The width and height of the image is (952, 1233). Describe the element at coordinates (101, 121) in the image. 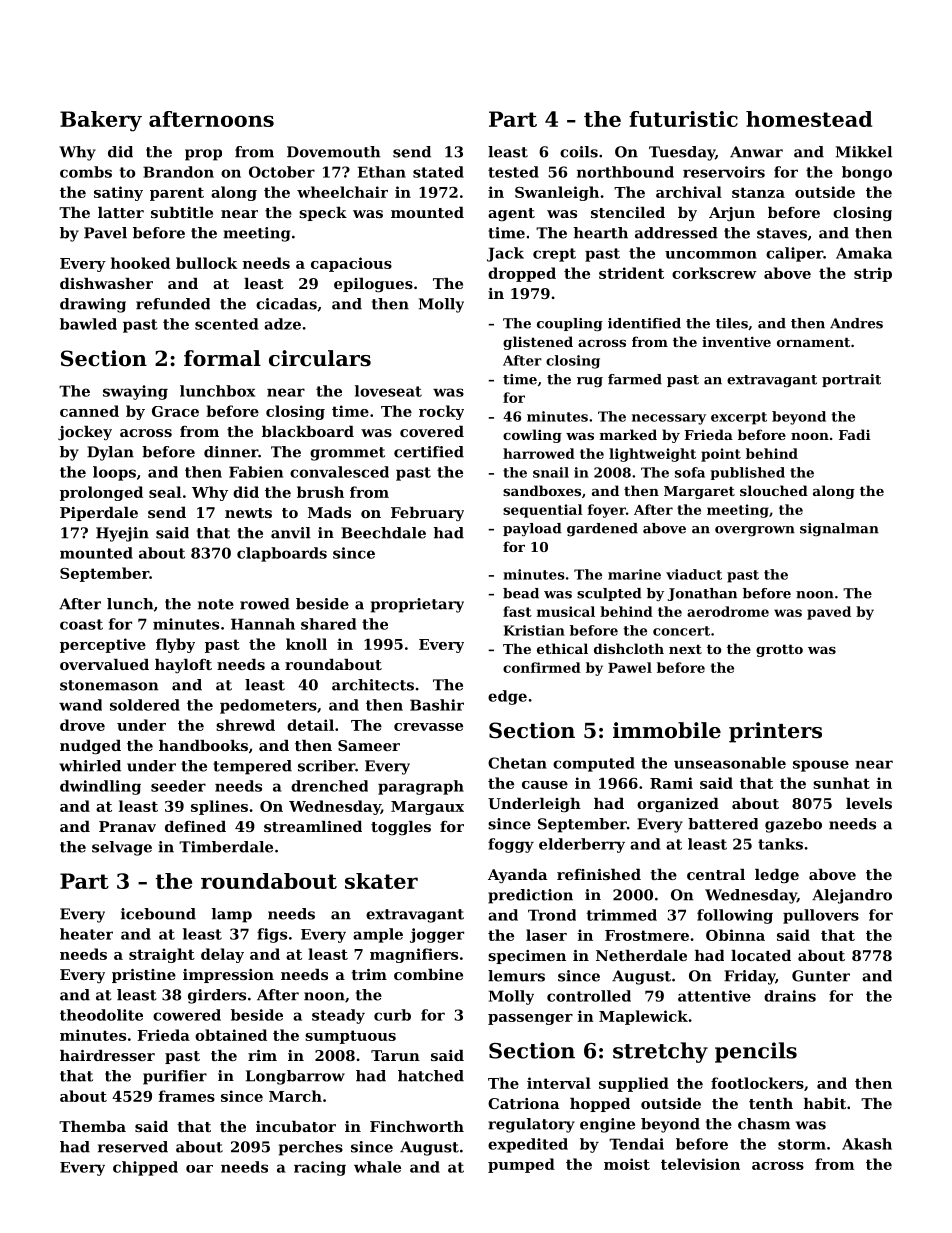

I see `Bakery` at that location.
